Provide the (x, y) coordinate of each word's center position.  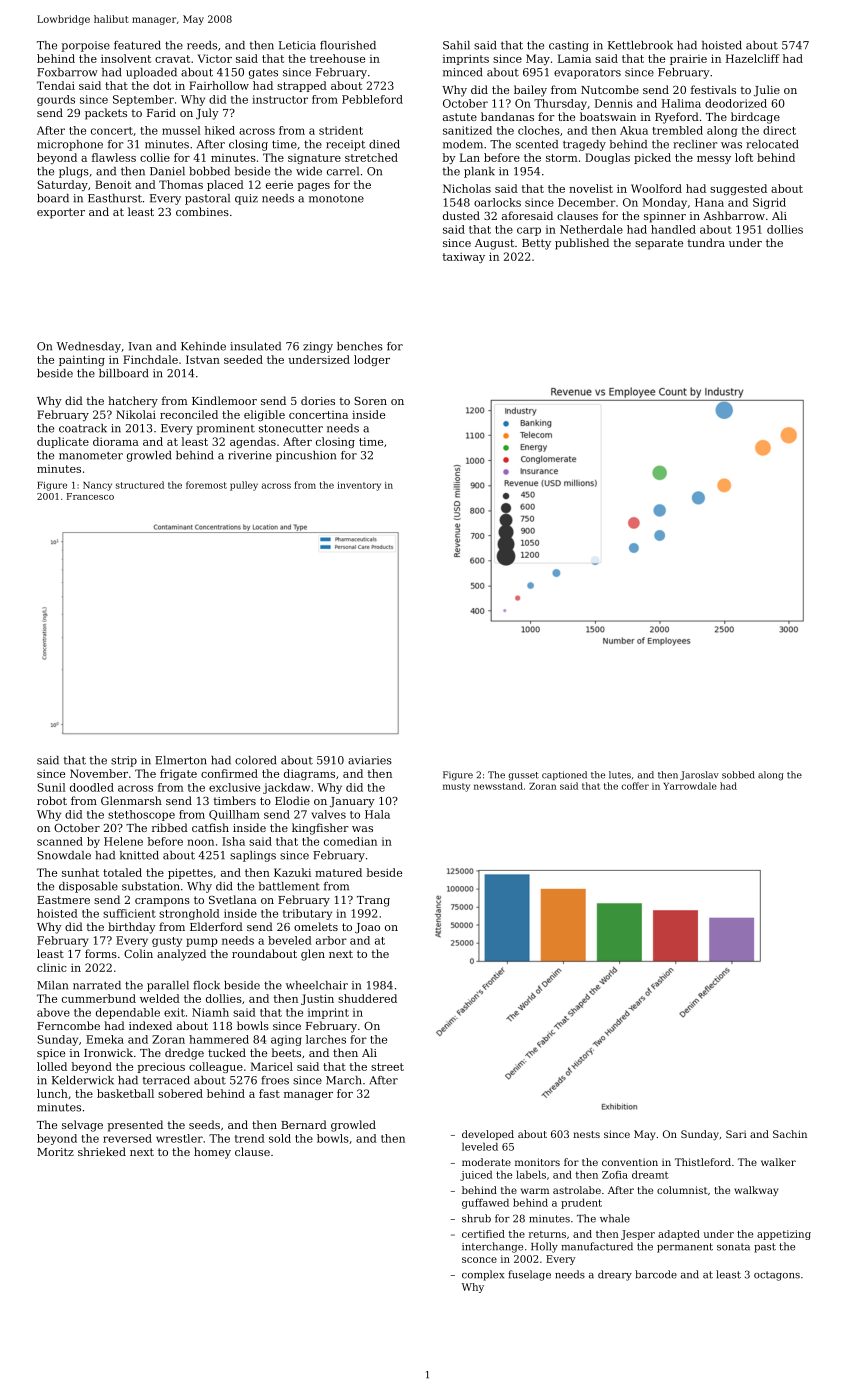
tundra (706, 242)
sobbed (738, 775)
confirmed (229, 773)
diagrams (309, 774)
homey (212, 1153)
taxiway (464, 257)
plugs (74, 172)
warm (535, 1191)
